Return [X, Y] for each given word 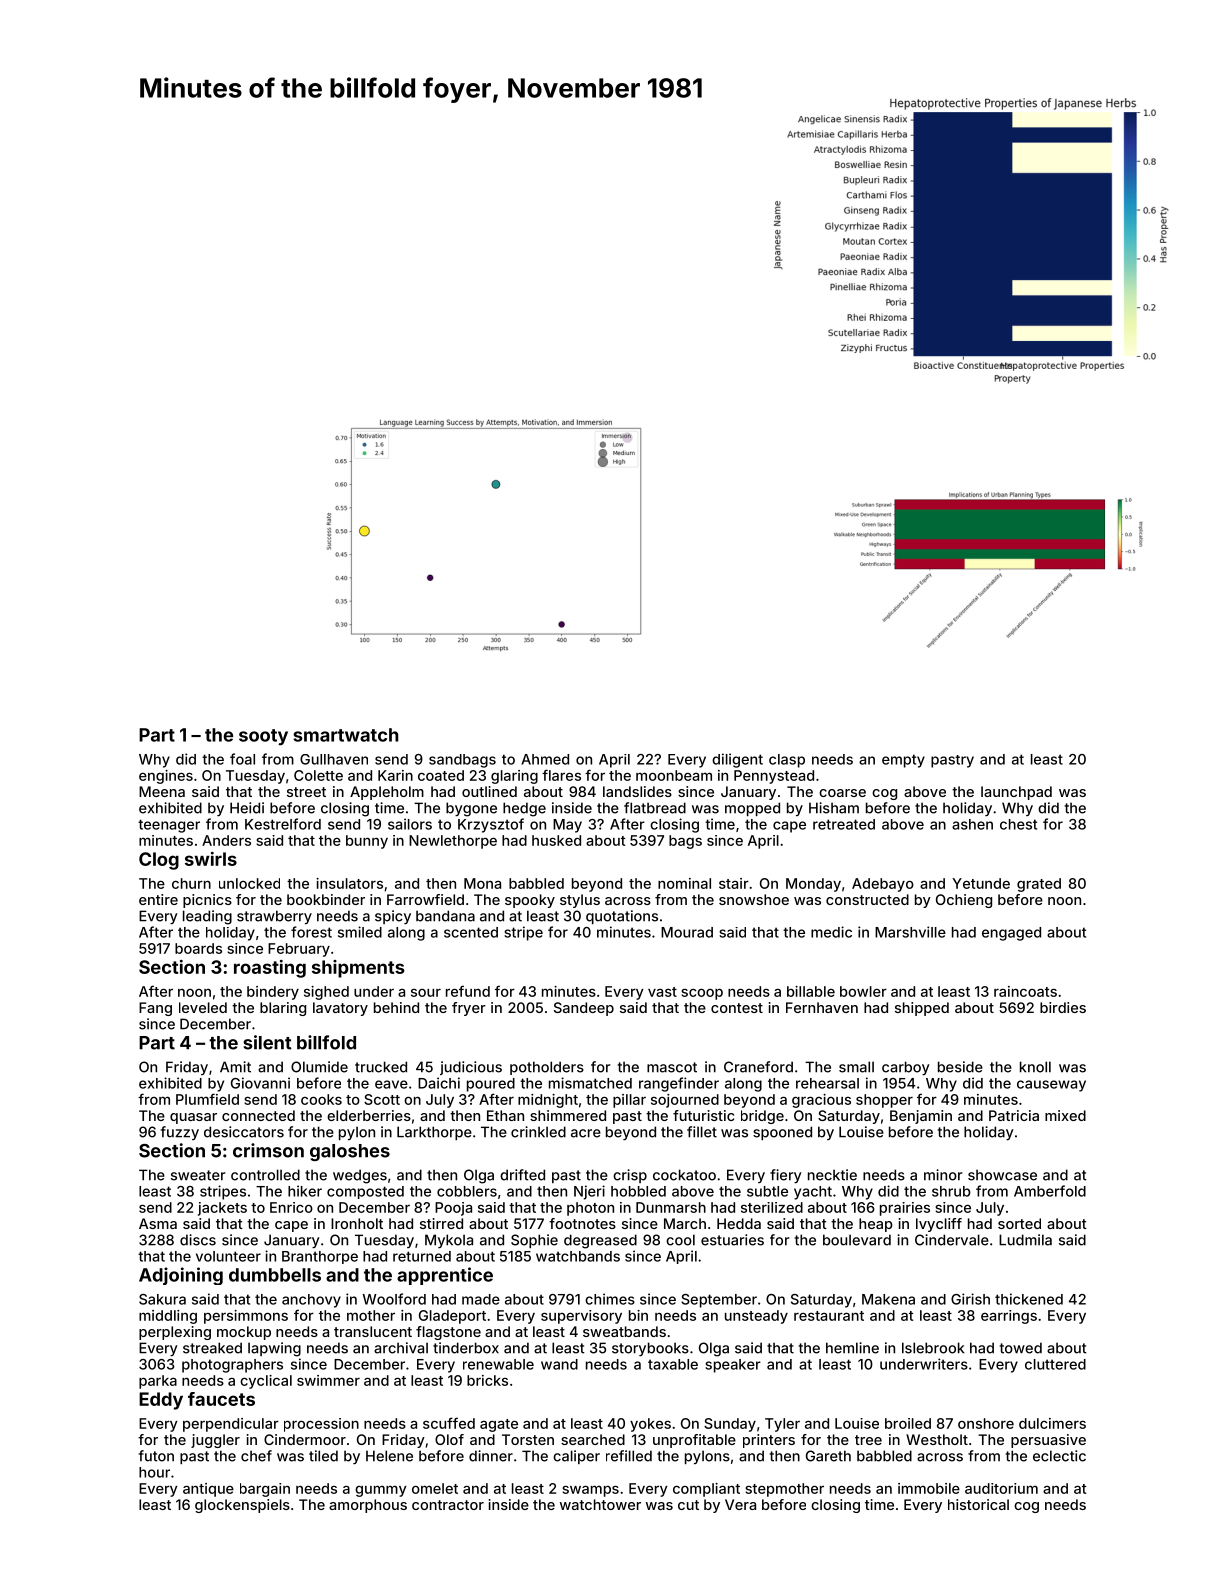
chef [256, 1456]
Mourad [687, 932]
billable [811, 991]
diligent [737, 760]
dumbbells [275, 1275]
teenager [169, 826]
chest [1018, 824]
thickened [1029, 1299]
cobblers [467, 1191]
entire [158, 899]
